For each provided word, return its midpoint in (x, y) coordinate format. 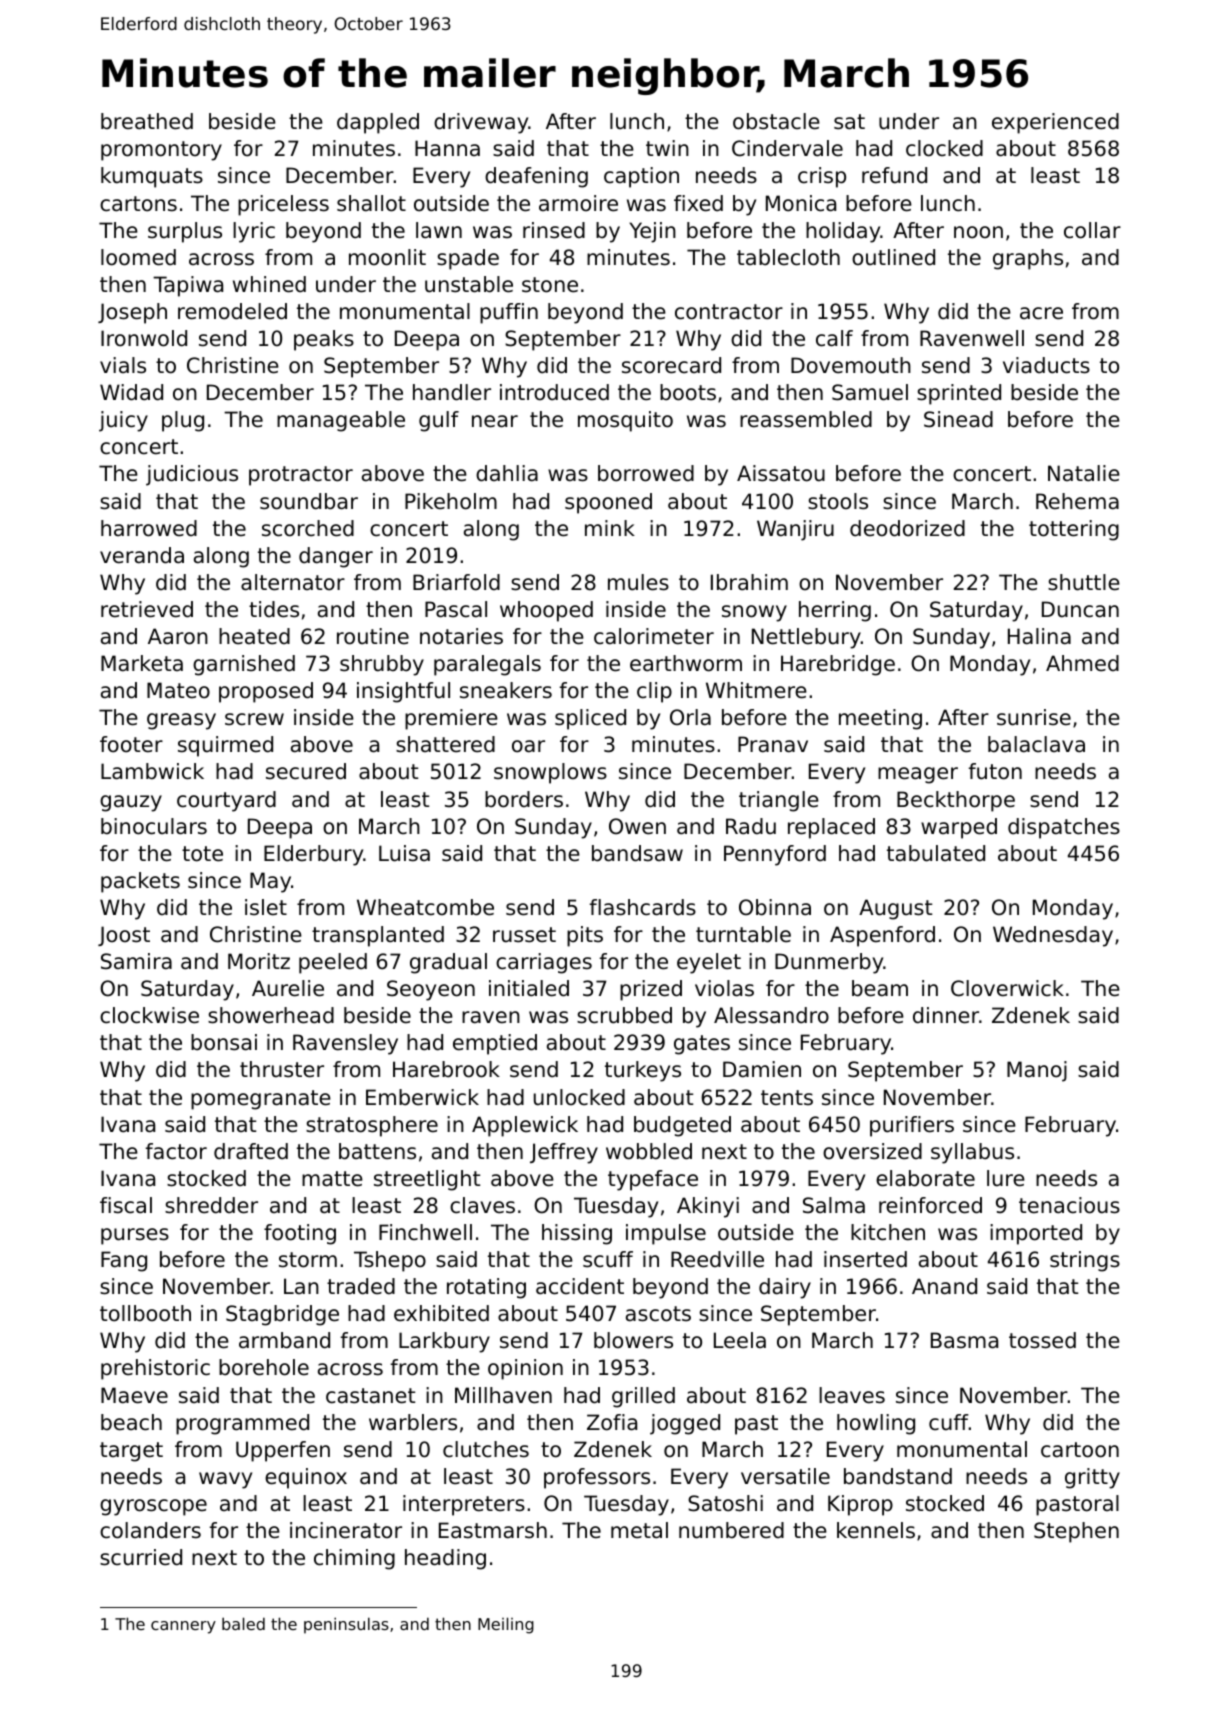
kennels (876, 1530)
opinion (525, 1369)
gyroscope (153, 1507)
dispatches (1064, 828)
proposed (266, 692)
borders (524, 799)
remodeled (232, 311)
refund (894, 175)
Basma (964, 1340)
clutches (486, 1449)
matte (332, 1179)
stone (550, 285)
